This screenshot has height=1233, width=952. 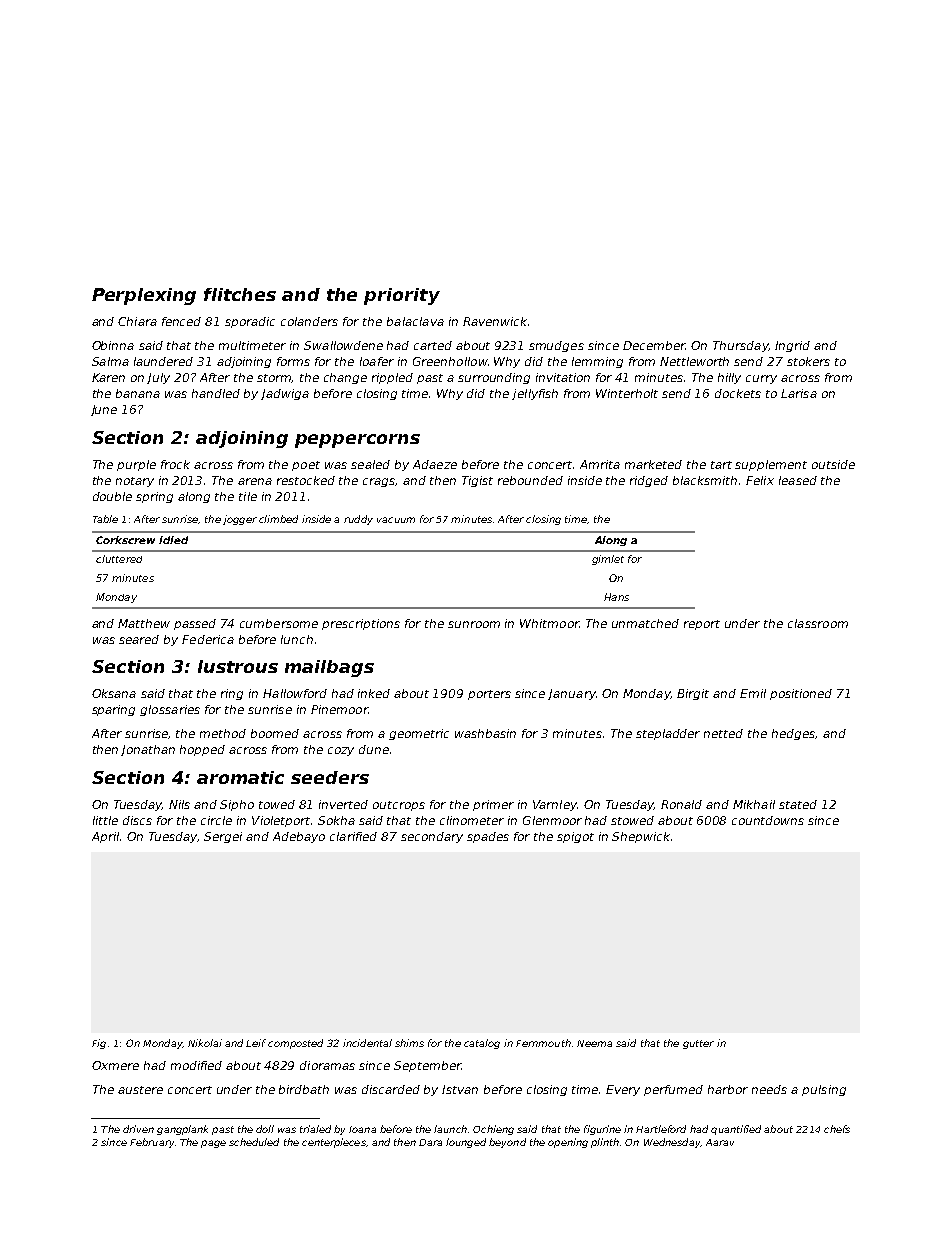 I want to click on Matthew, so click(x=144, y=623).
